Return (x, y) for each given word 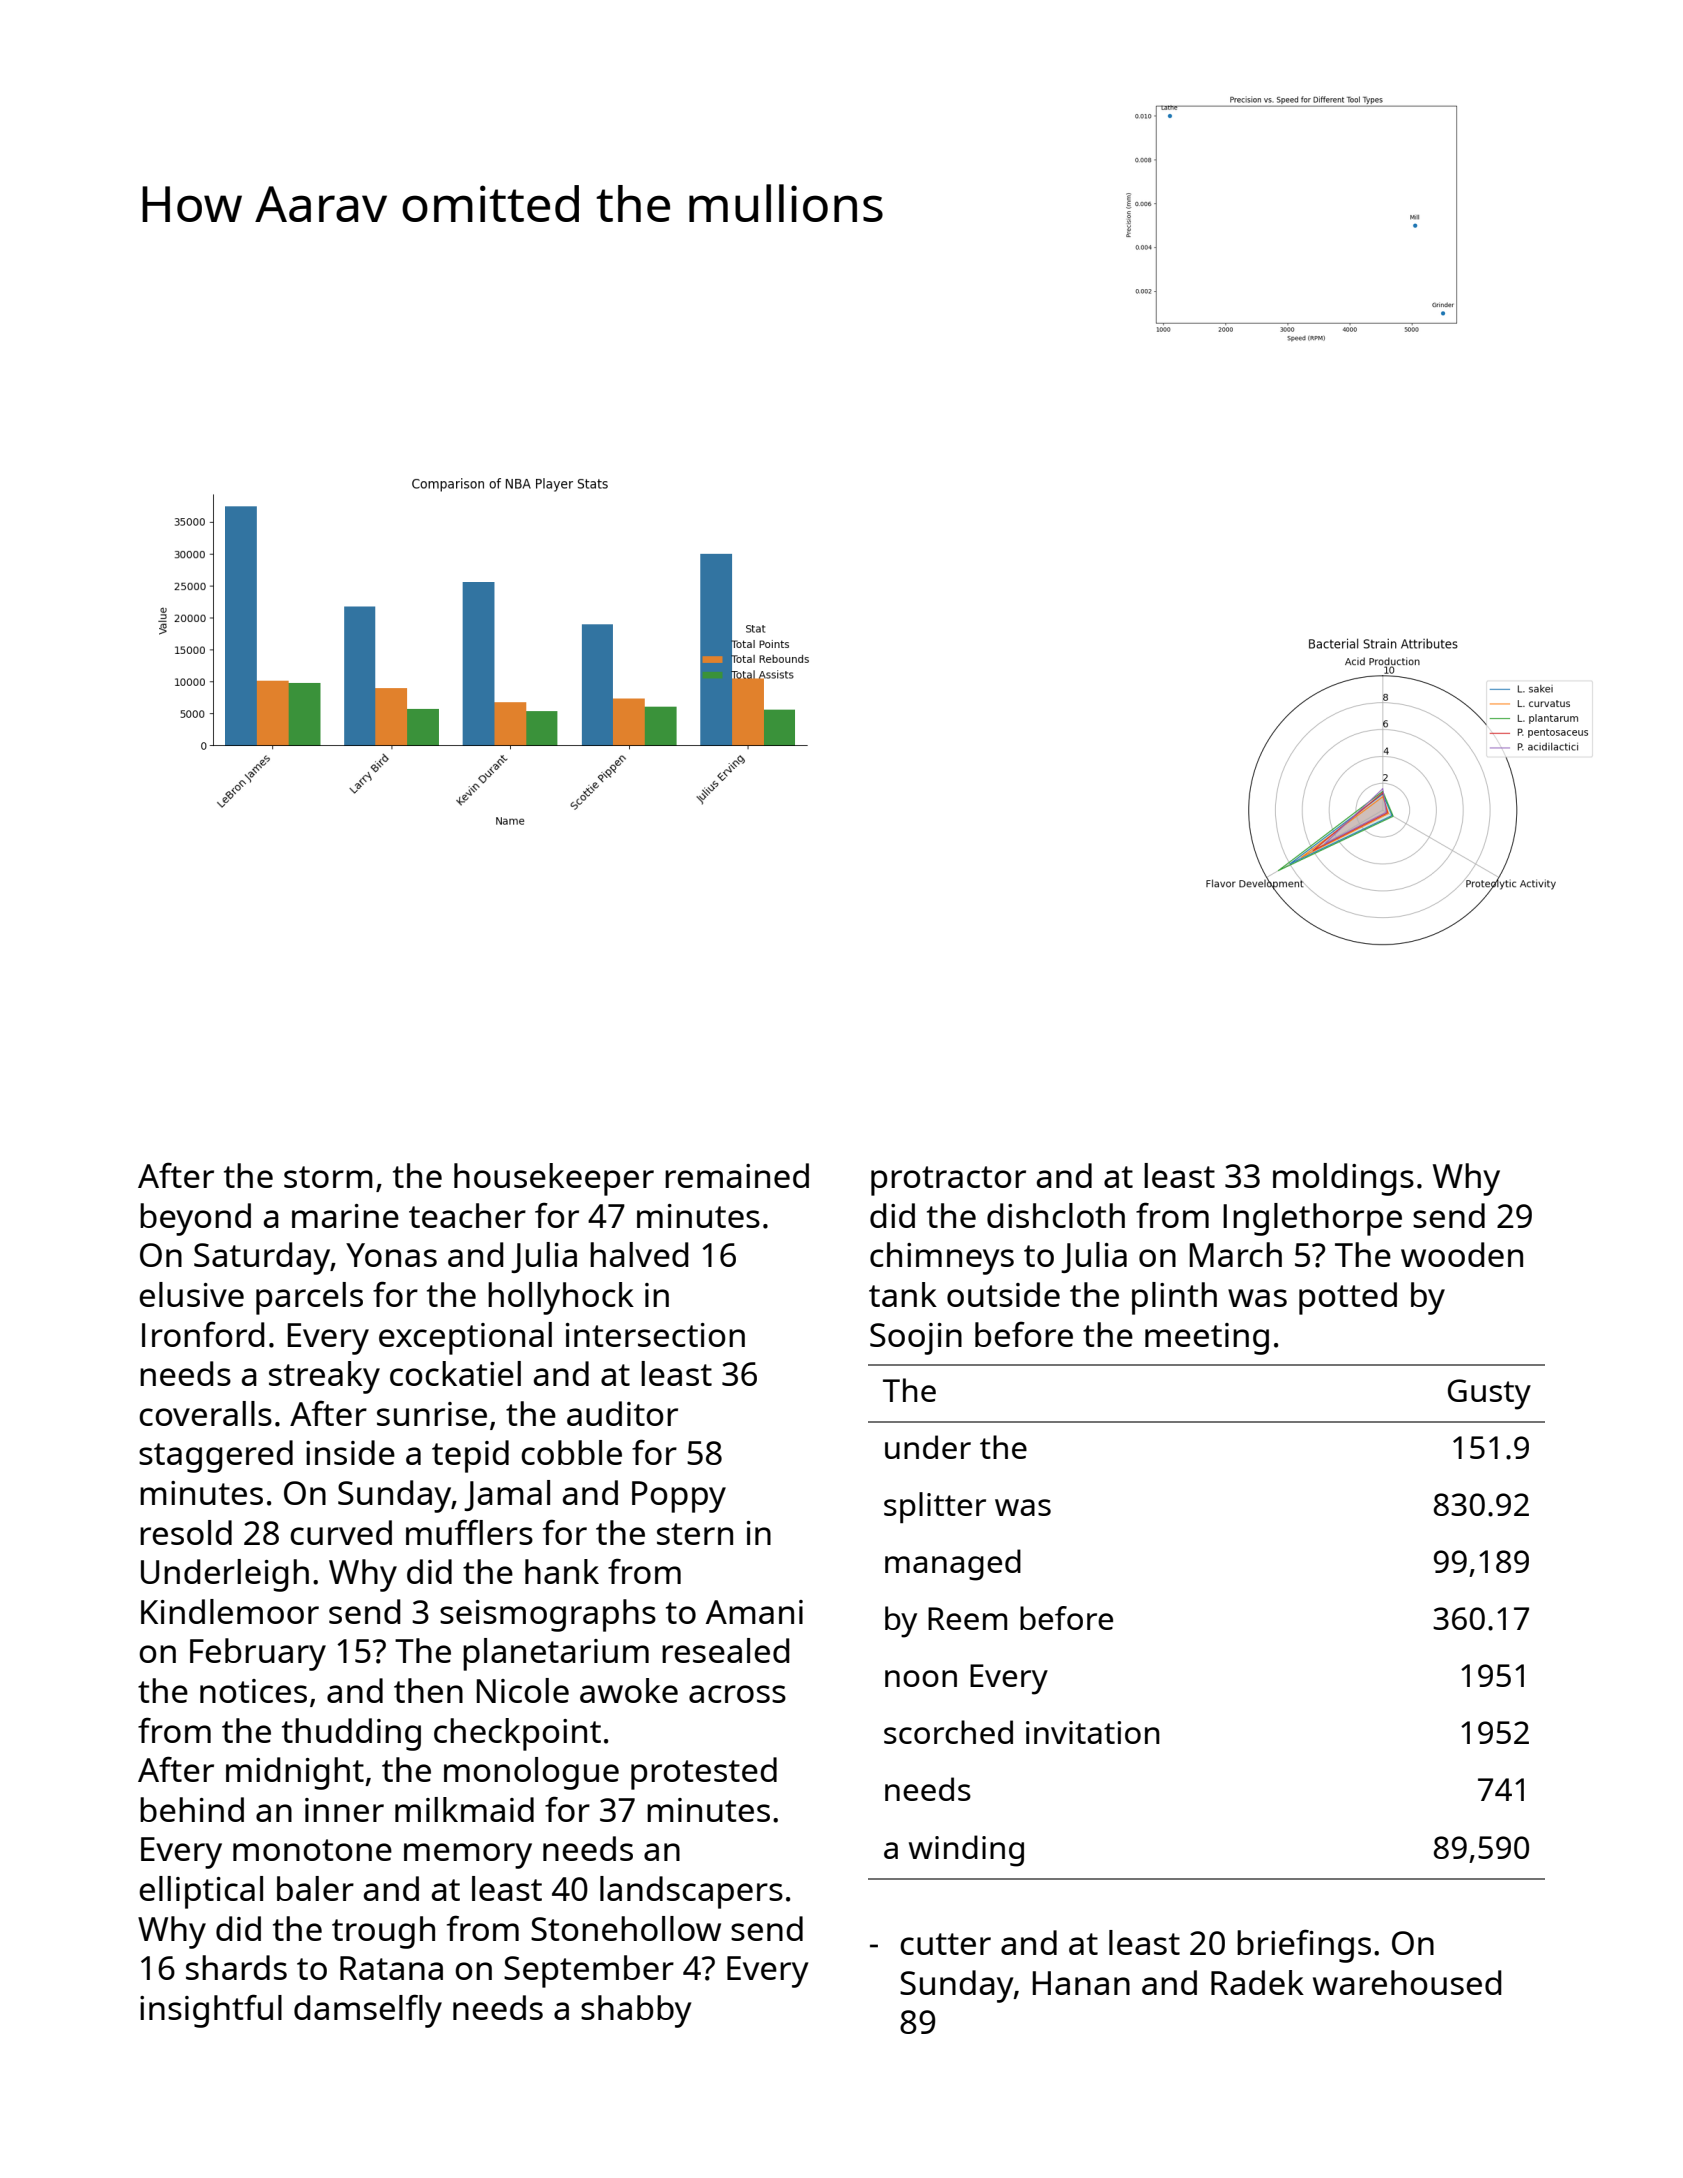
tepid (470, 1456)
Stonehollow (626, 1928)
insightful (211, 2011)
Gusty (1489, 1394)
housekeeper (554, 1179)
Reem (967, 1618)
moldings (1343, 1179)
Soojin (916, 1339)
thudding (351, 1734)
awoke (629, 1690)
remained (737, 1175)
